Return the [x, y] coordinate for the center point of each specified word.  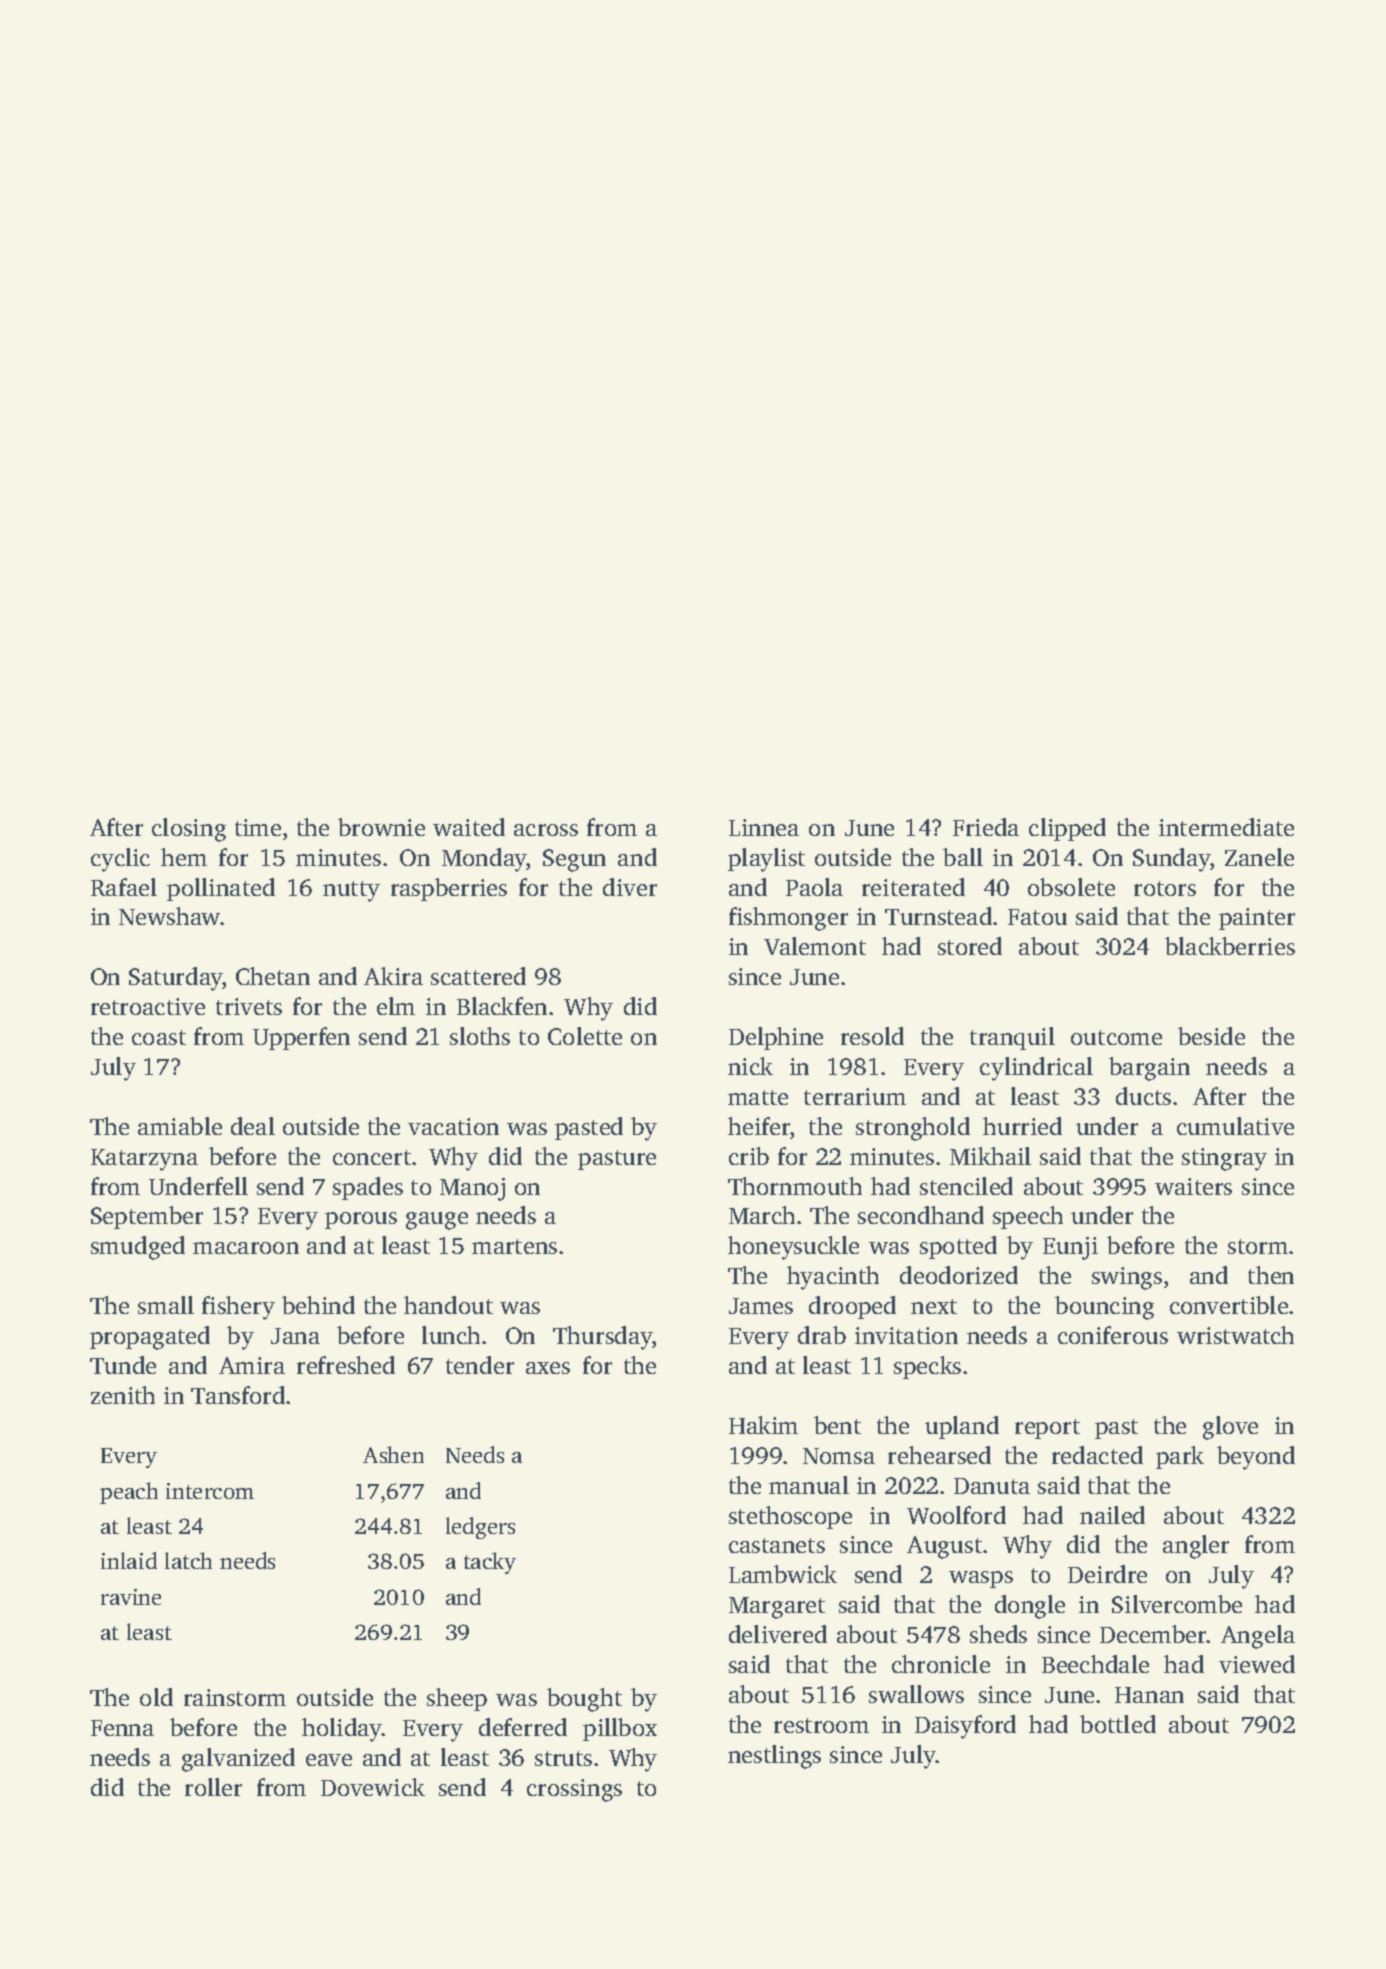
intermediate [1226, 827]
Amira [252, 1365]
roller [213, 1787]
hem [184, 857]
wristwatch [1235, 1335]
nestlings [774, 1757]
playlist [766, 860]
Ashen [393, 1454]
